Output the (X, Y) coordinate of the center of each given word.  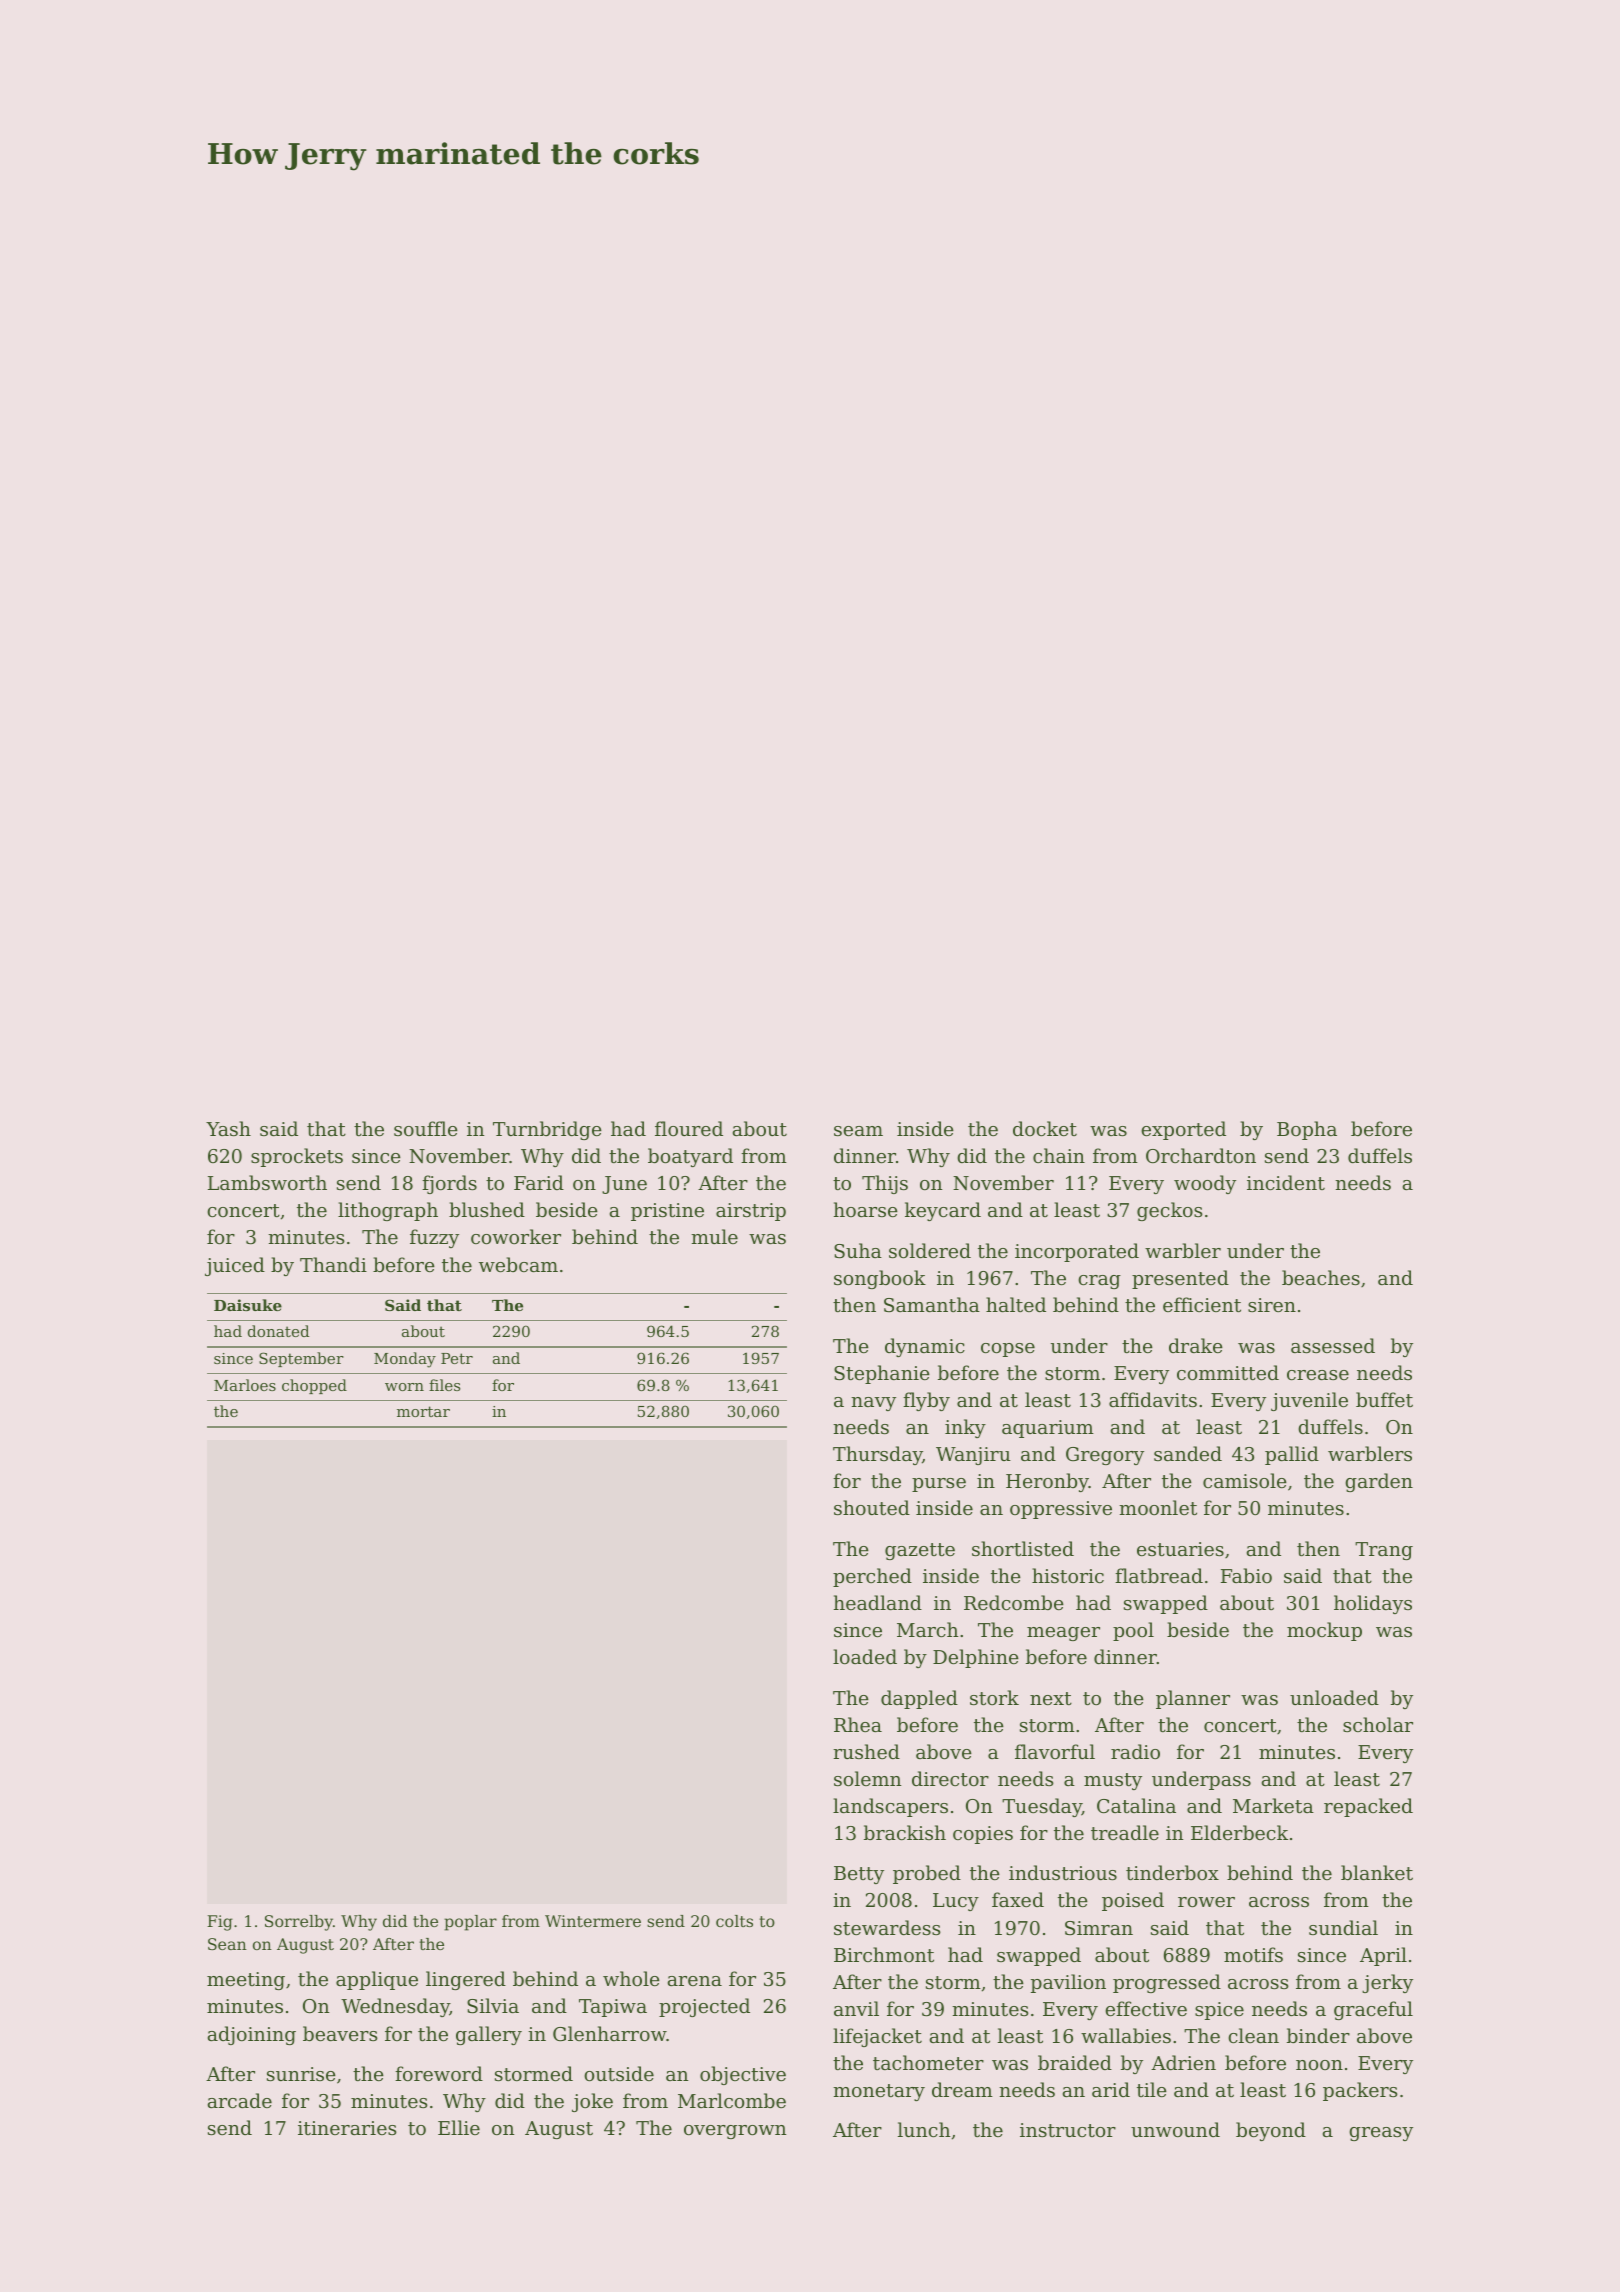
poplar (470, 1923)
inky (965, 1428)
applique (377, 1980)
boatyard (690, 1157)
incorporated (1077, 1252)
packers (1360, 2091)
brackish (905, 1832)
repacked (1368, 1807)
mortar (423, 1411)
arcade (240, 2100)
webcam (518, 1264)
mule (714, 1236)
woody (1205, 1184)
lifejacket (877, 2037)
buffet (1384, 1399)
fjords (449, 1184)
